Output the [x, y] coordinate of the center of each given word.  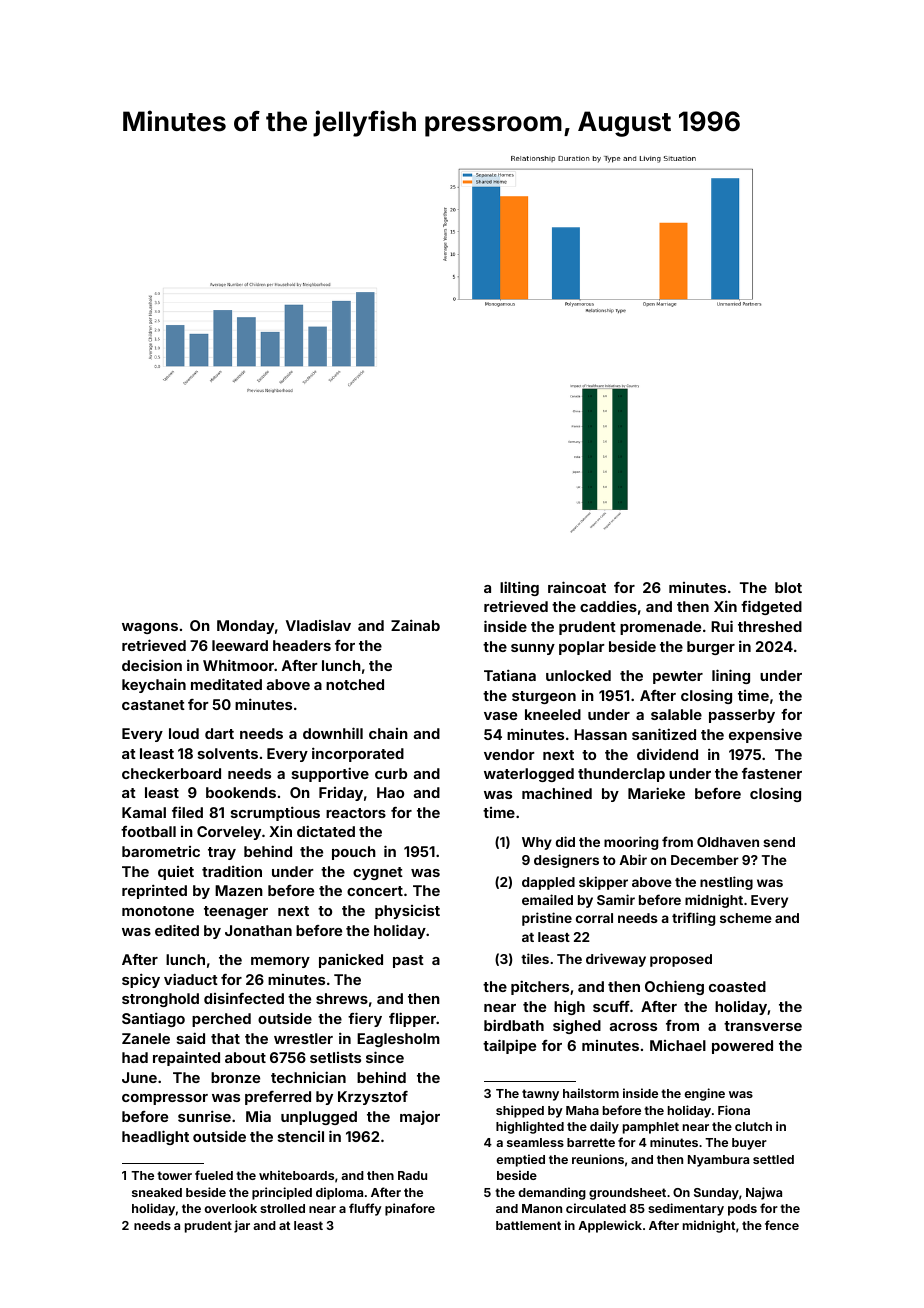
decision [152, 665]
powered [742, 1047]
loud [184, 733]
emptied [520, 1160]
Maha [582, 1110]
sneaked [157, 1192]
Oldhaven [728, 842]
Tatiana [510, 675]
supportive [330, 774]
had [135, 1057]
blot [788, 587]
